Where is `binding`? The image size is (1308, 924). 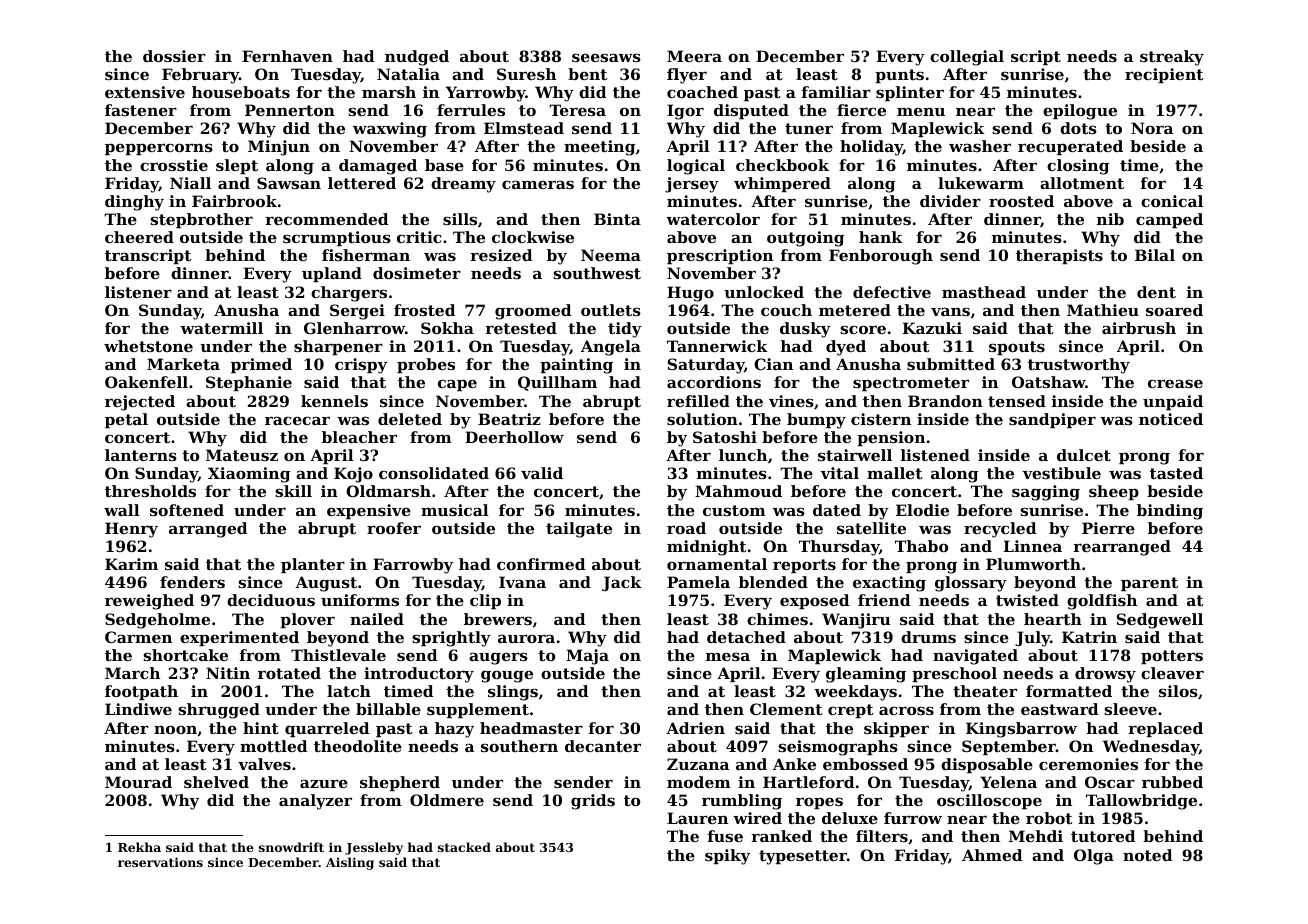 binding is located at coordinates (1170, 512).
